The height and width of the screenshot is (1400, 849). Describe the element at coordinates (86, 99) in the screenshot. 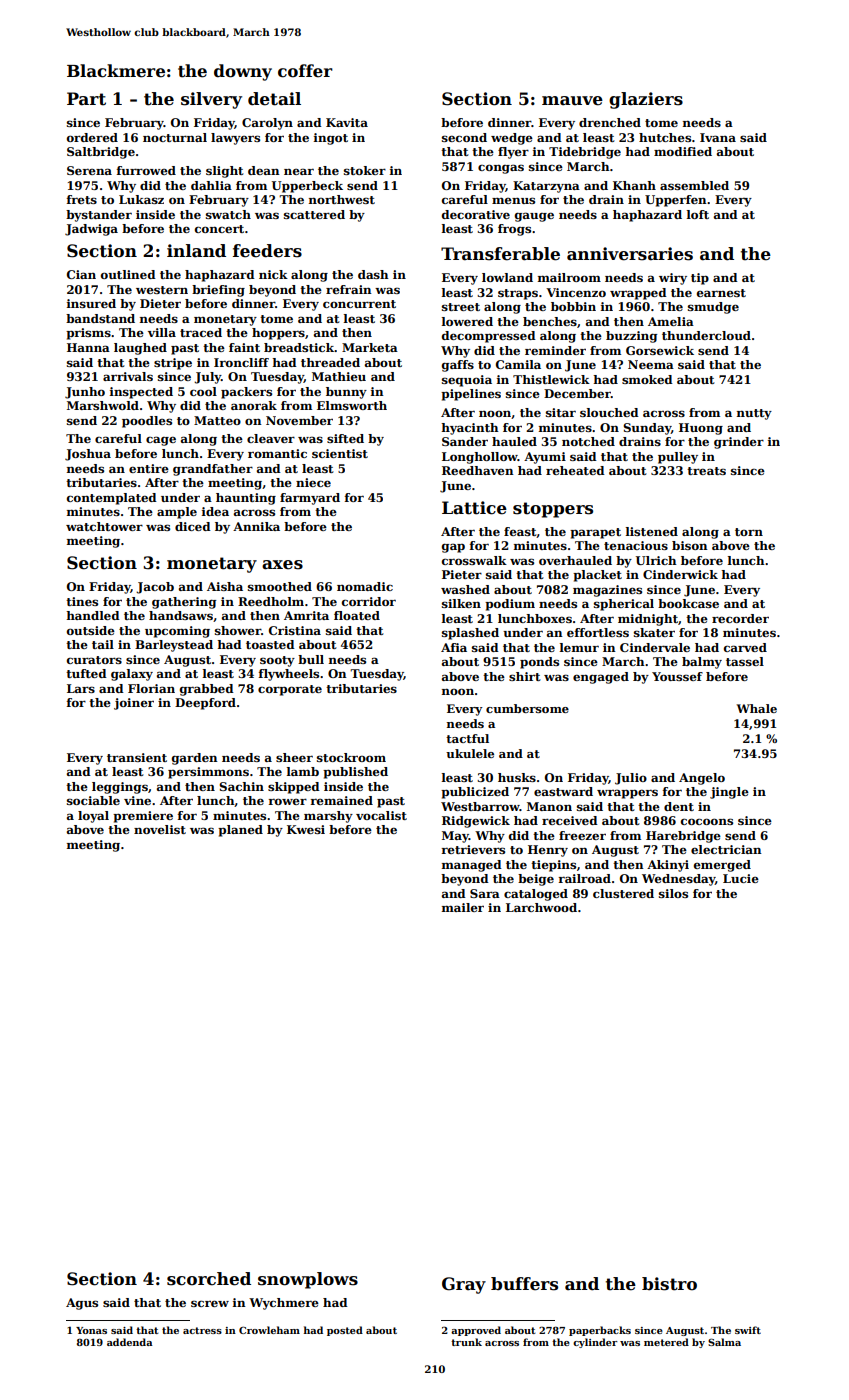

I see `Part` at that location.
